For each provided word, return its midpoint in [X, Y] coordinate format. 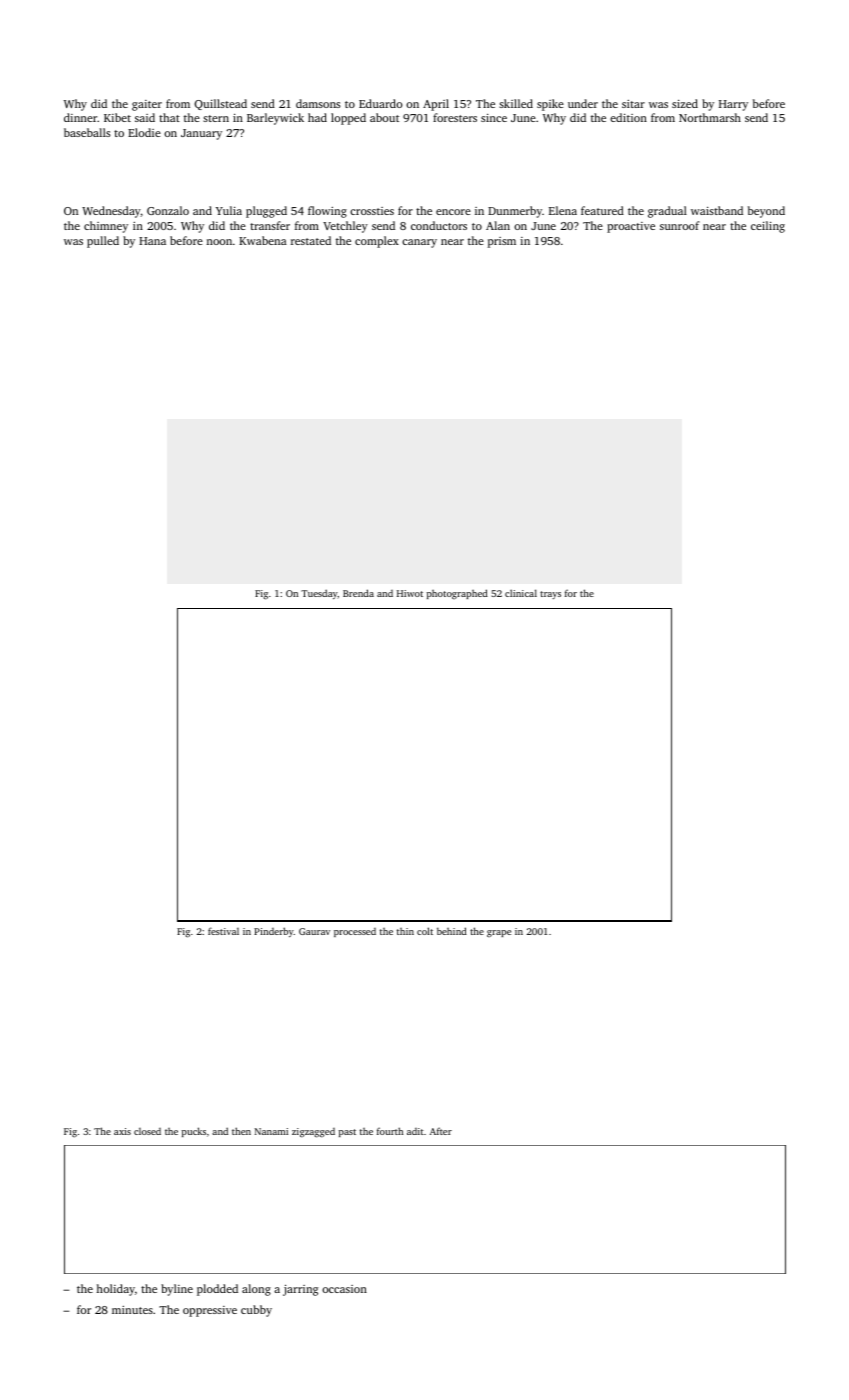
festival [223, 931]
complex [377, 242]
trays [550, 595]
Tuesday [319, 594]
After [441, 1131]
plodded [217, 1290]
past [347, 1133]
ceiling [768, 227]
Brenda [358, 593]
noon [219, 242]
